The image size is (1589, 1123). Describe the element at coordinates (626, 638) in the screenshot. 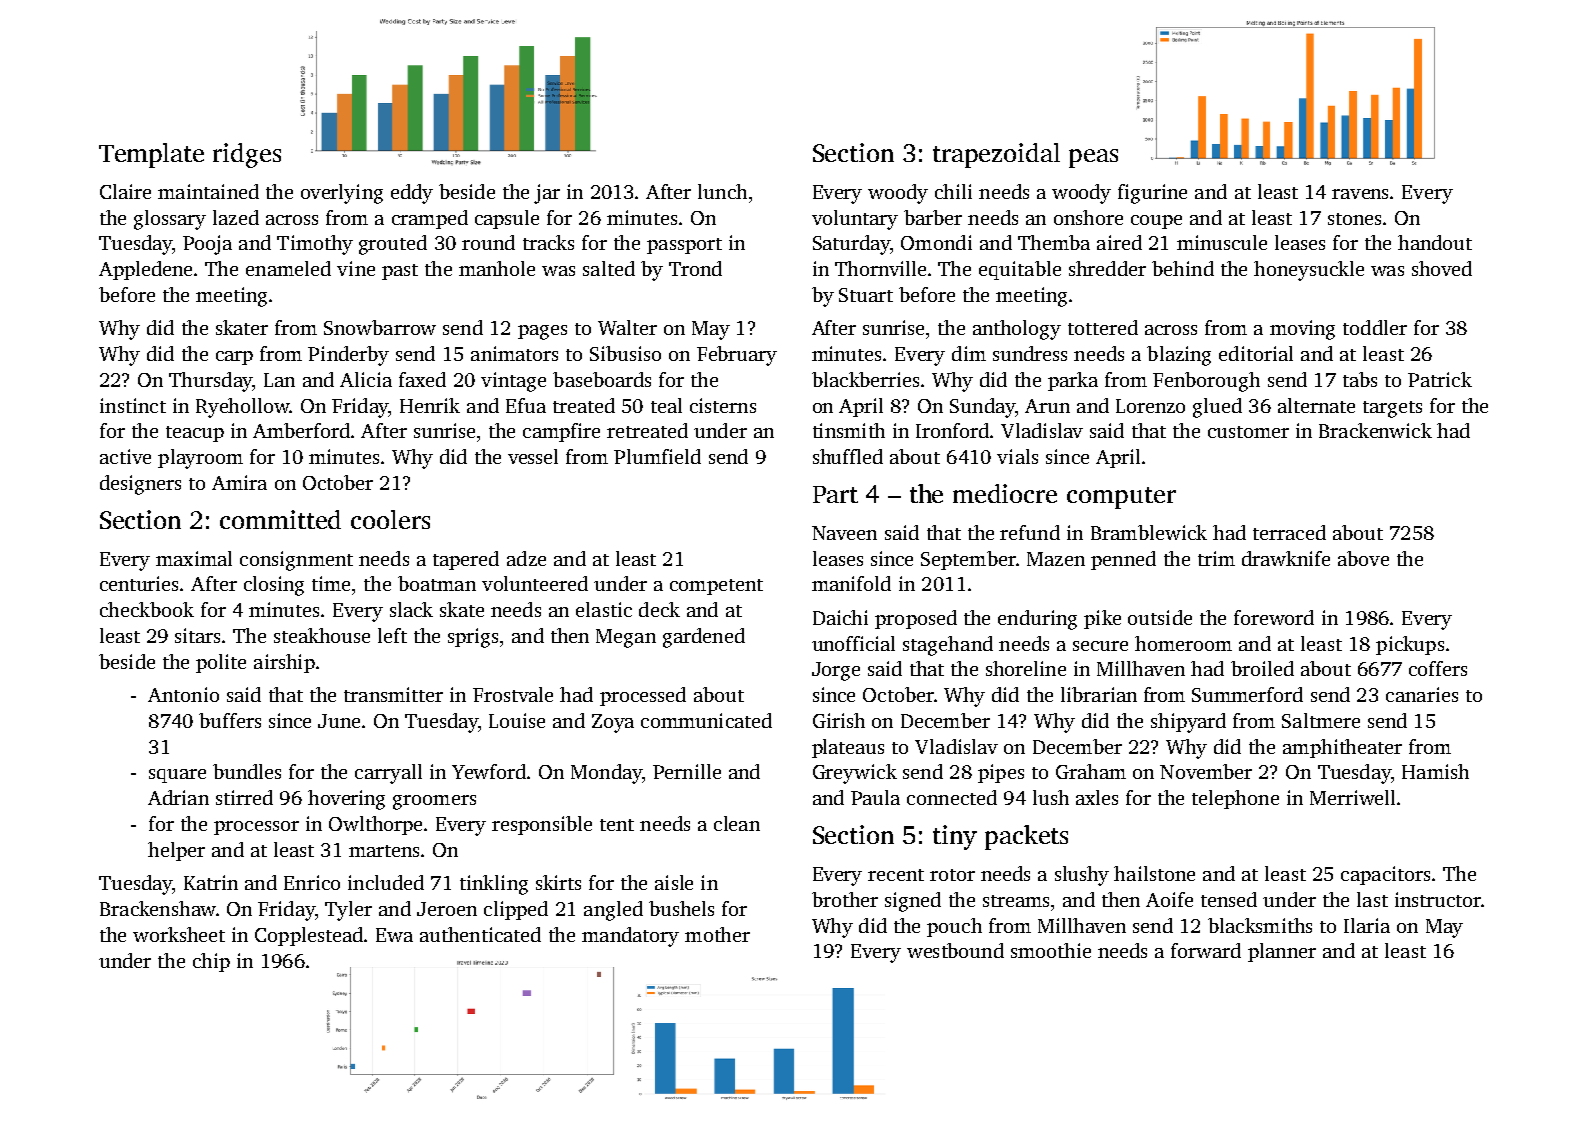

I see `Megan` at that location.
